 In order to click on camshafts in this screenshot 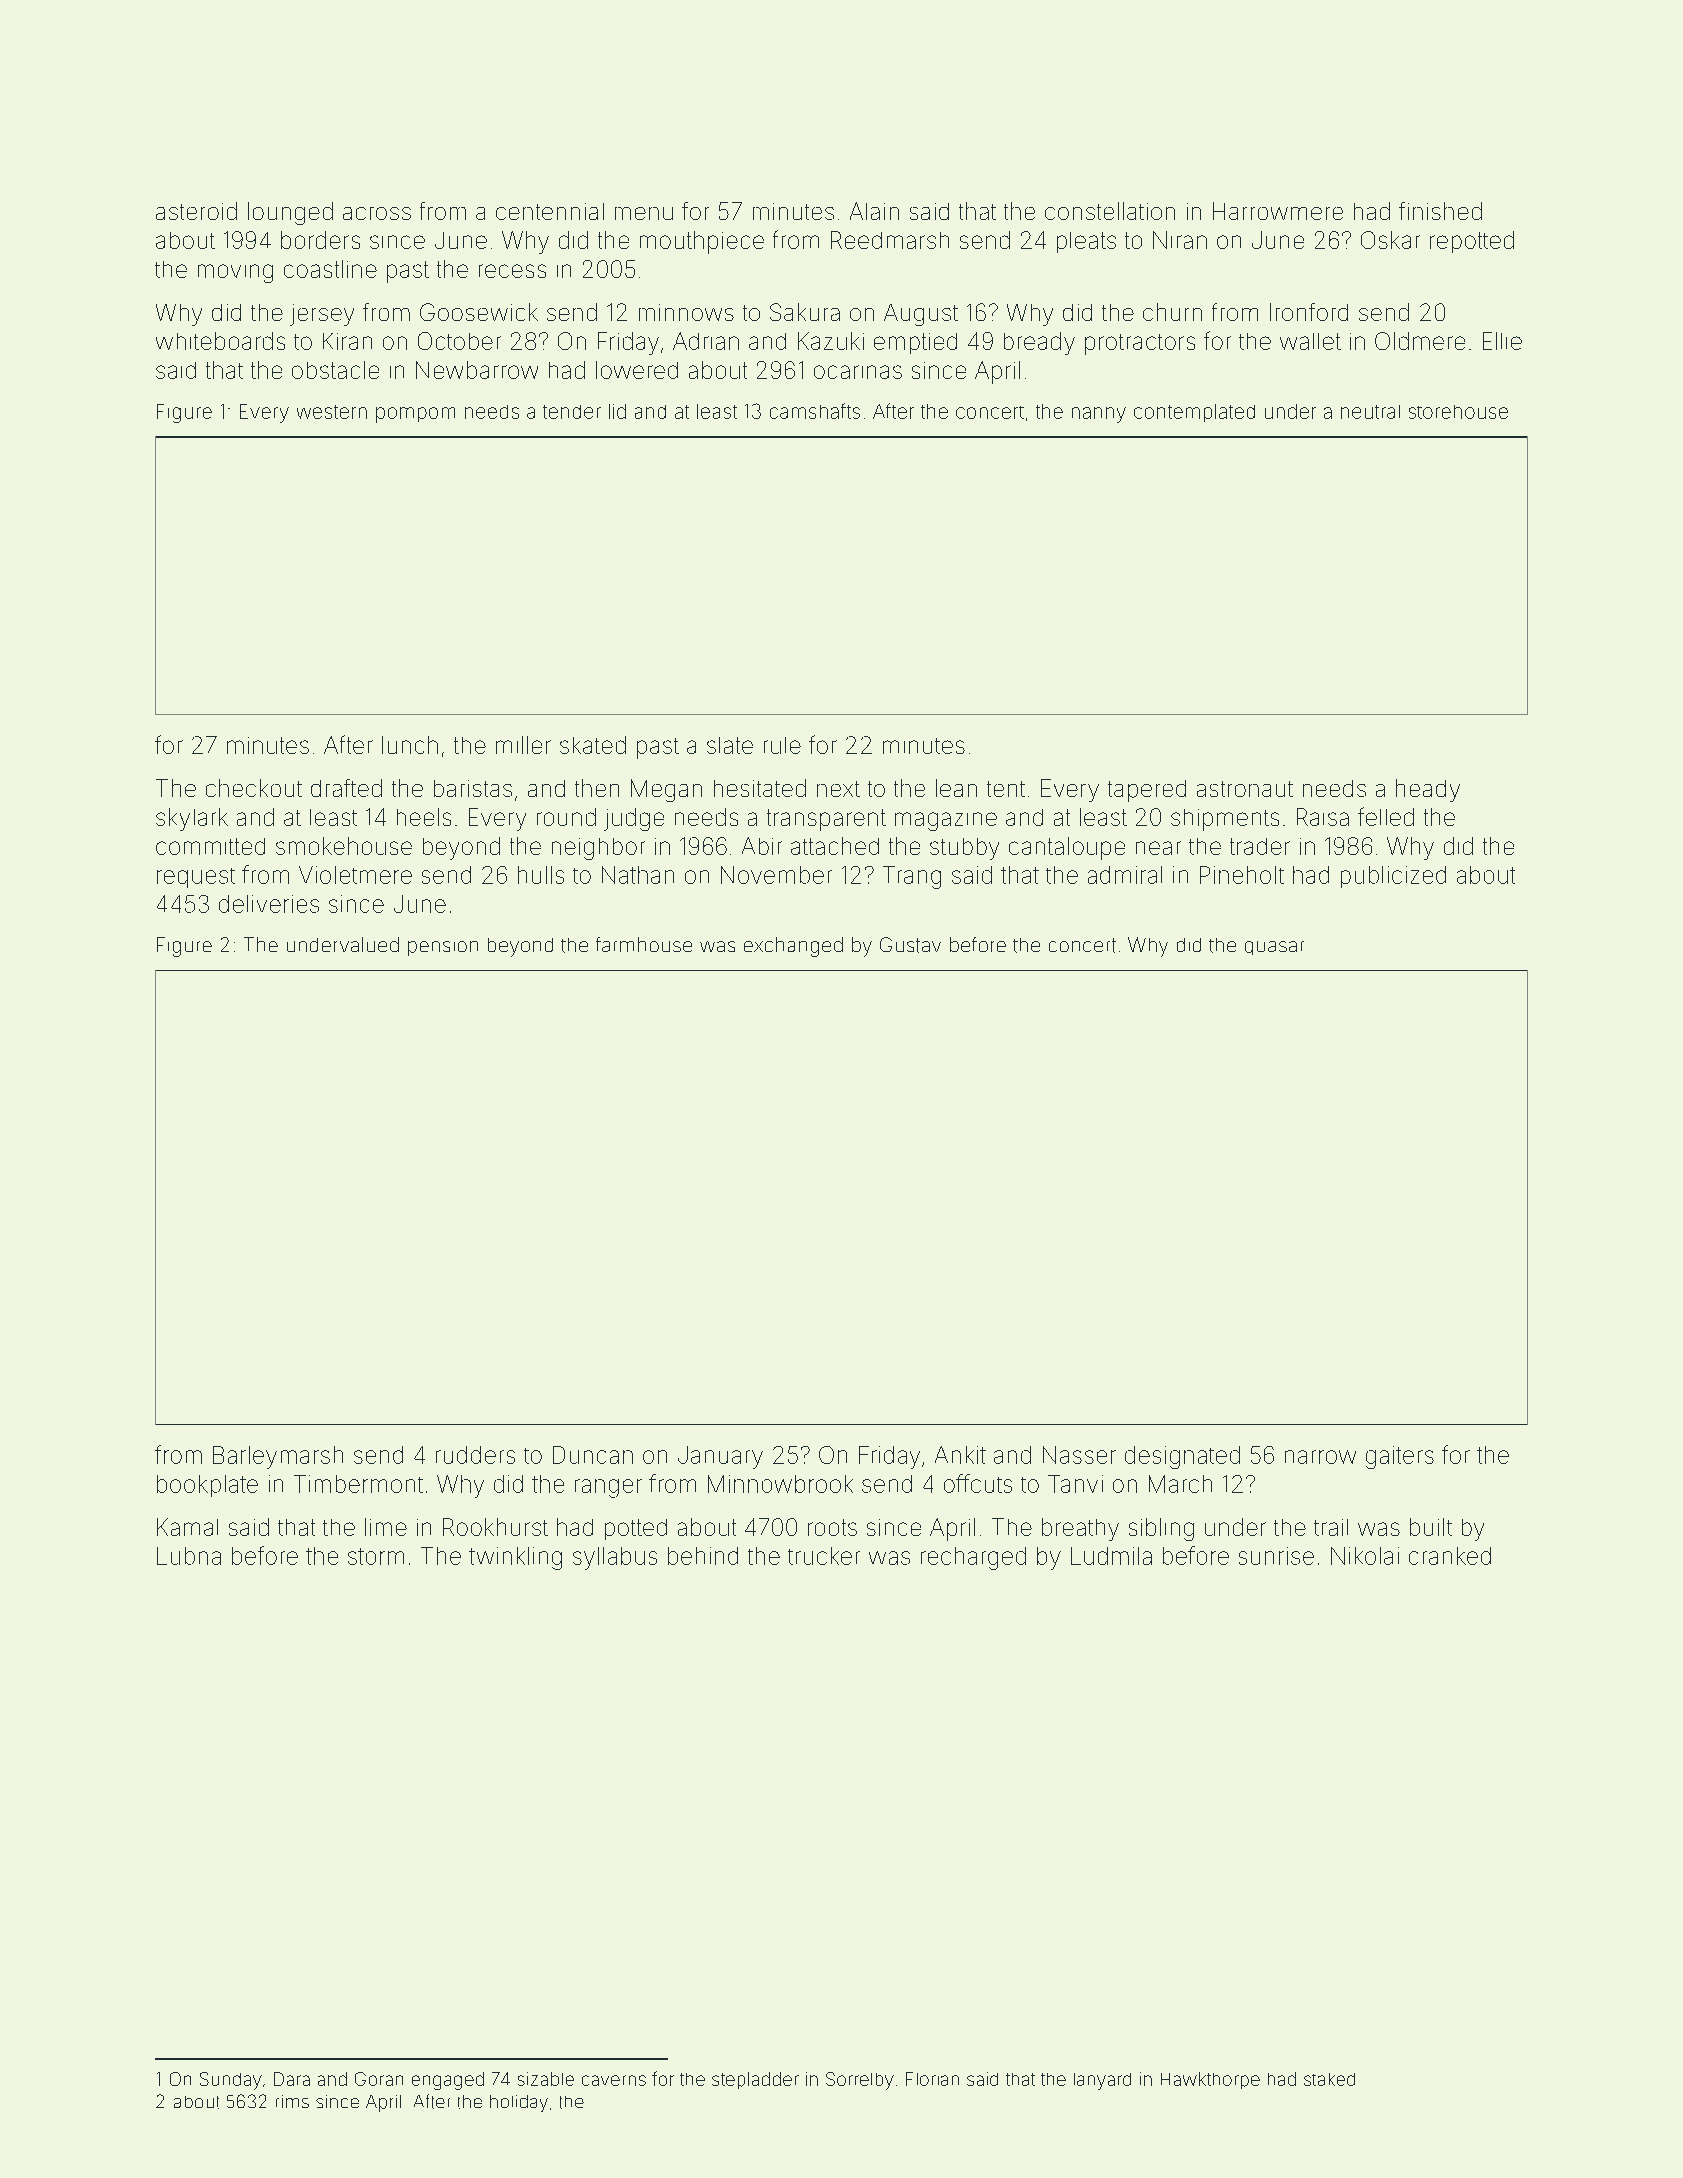, I will do `click(815, 411)`.
